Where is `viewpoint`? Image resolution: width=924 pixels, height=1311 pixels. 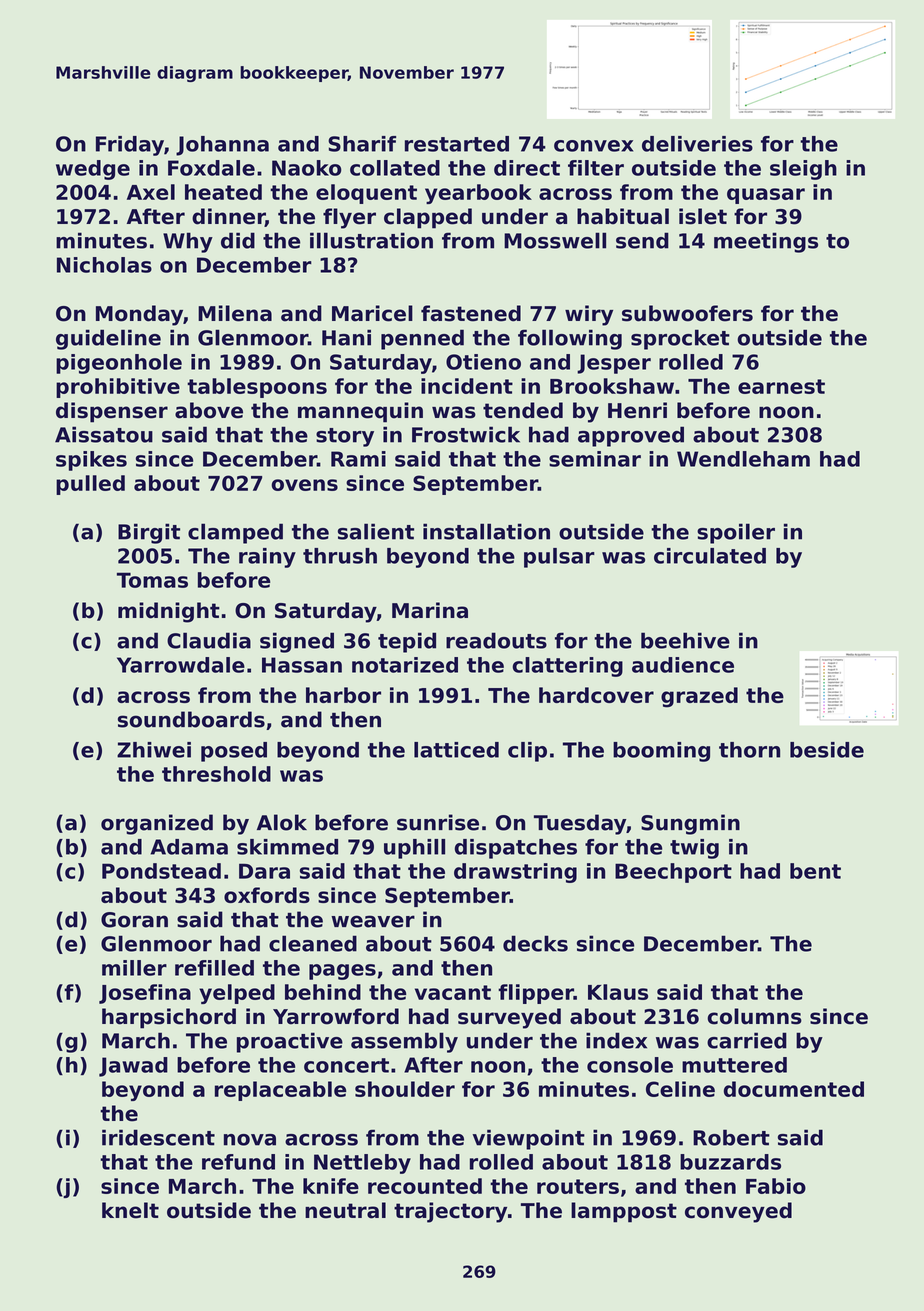 viewpoint is located at coordinates (529, 1139).
